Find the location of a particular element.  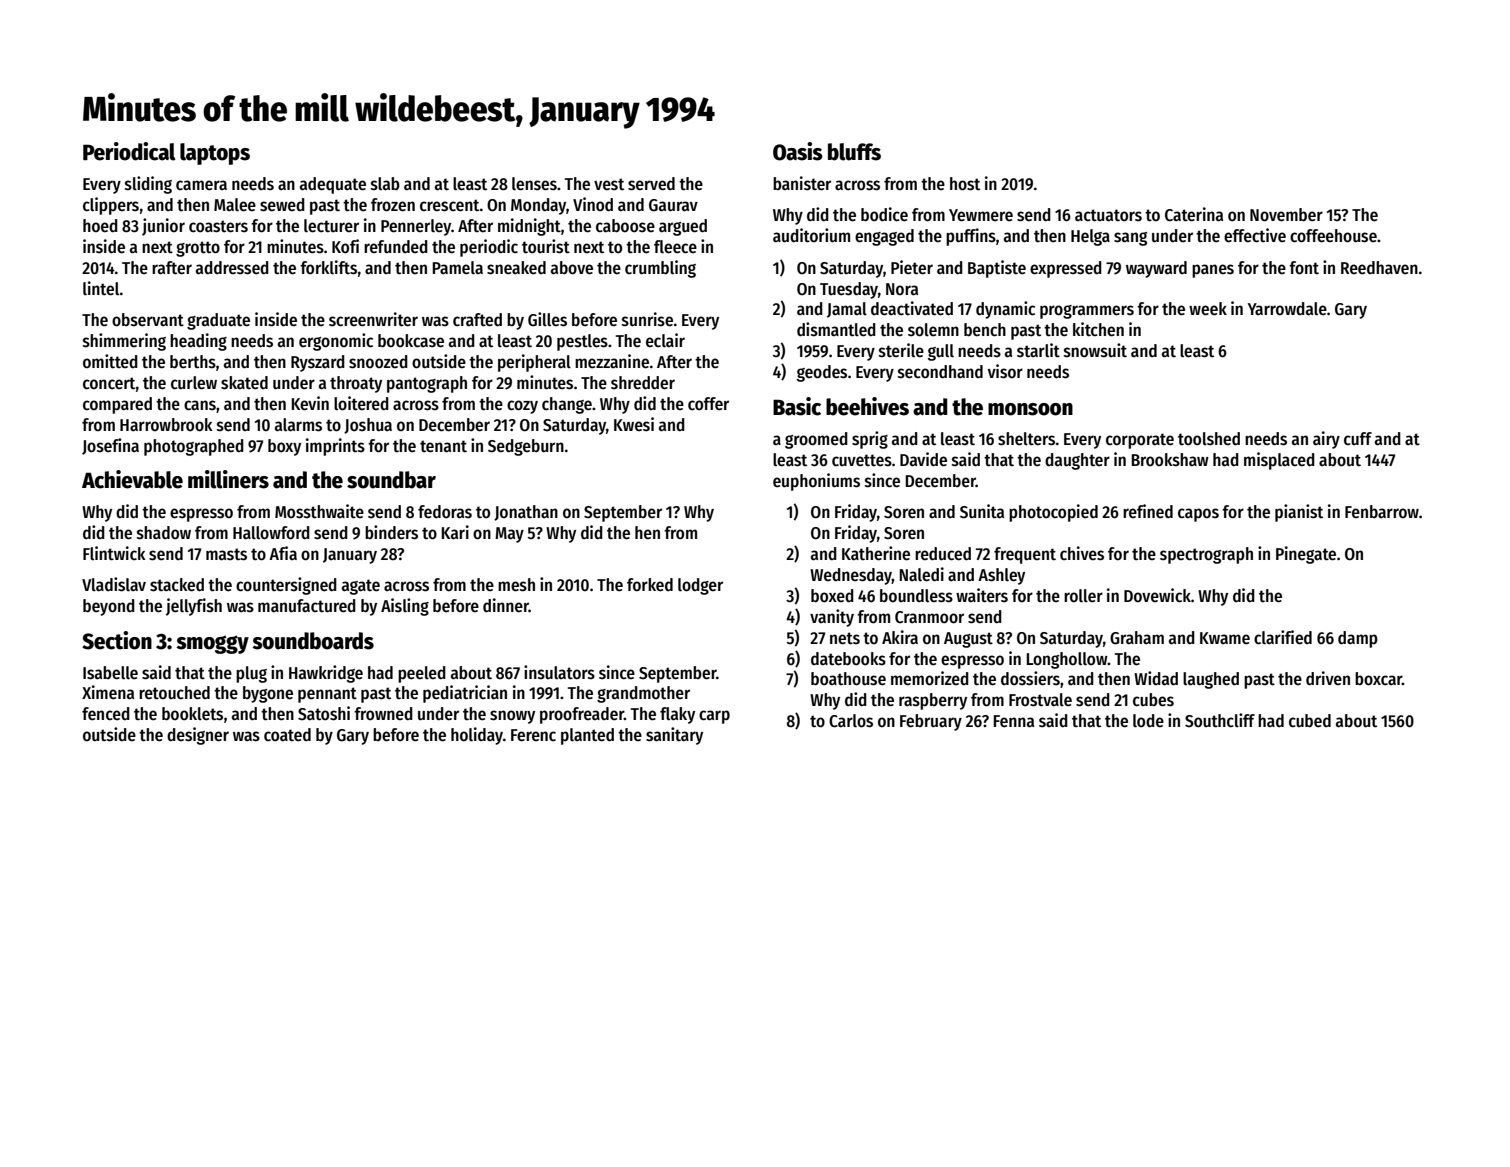

Yewmere is located at coordinates (981, 215).
